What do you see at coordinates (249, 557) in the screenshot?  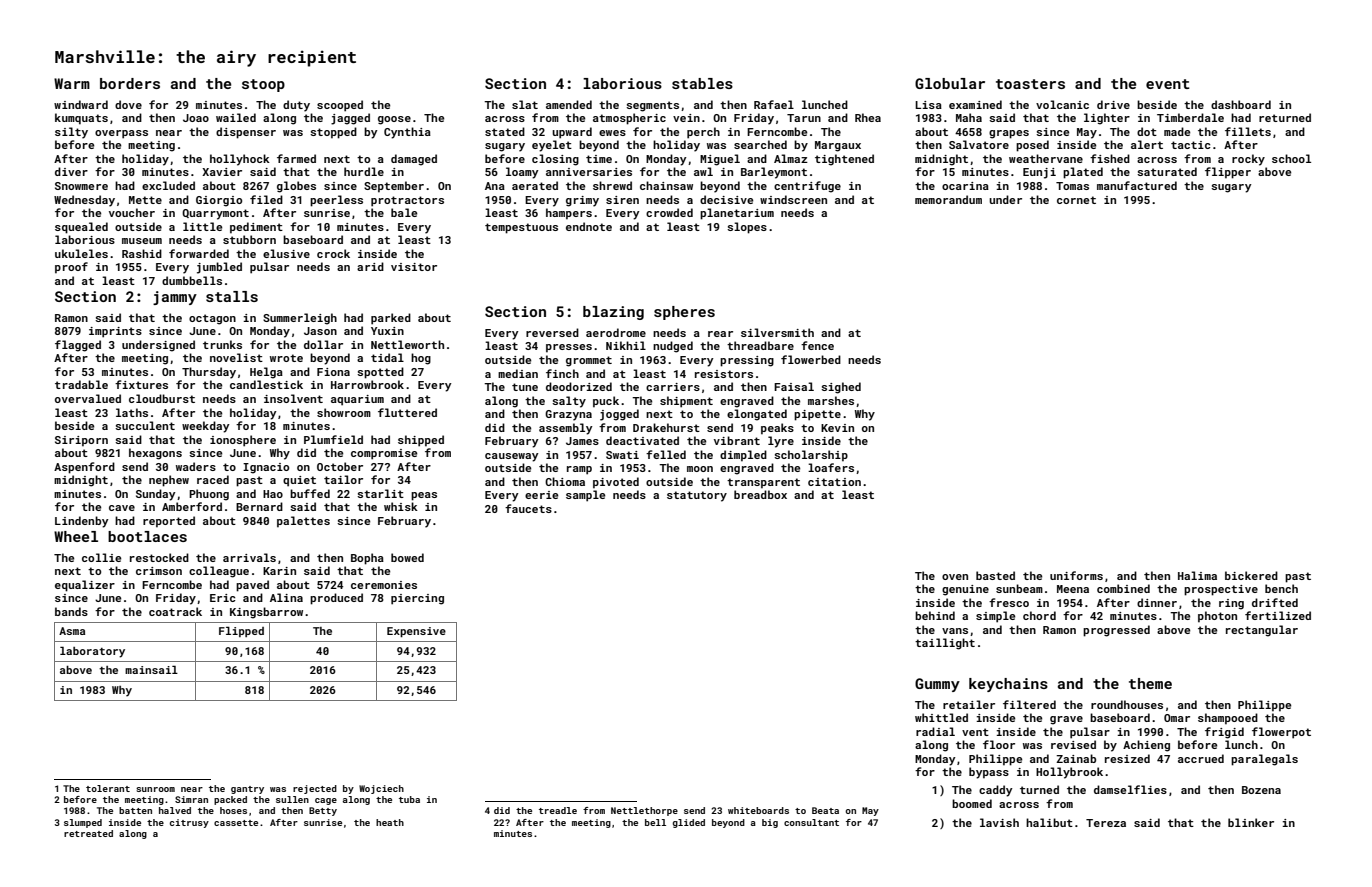 I see `arrivals` at bounding box center [249, 557].
